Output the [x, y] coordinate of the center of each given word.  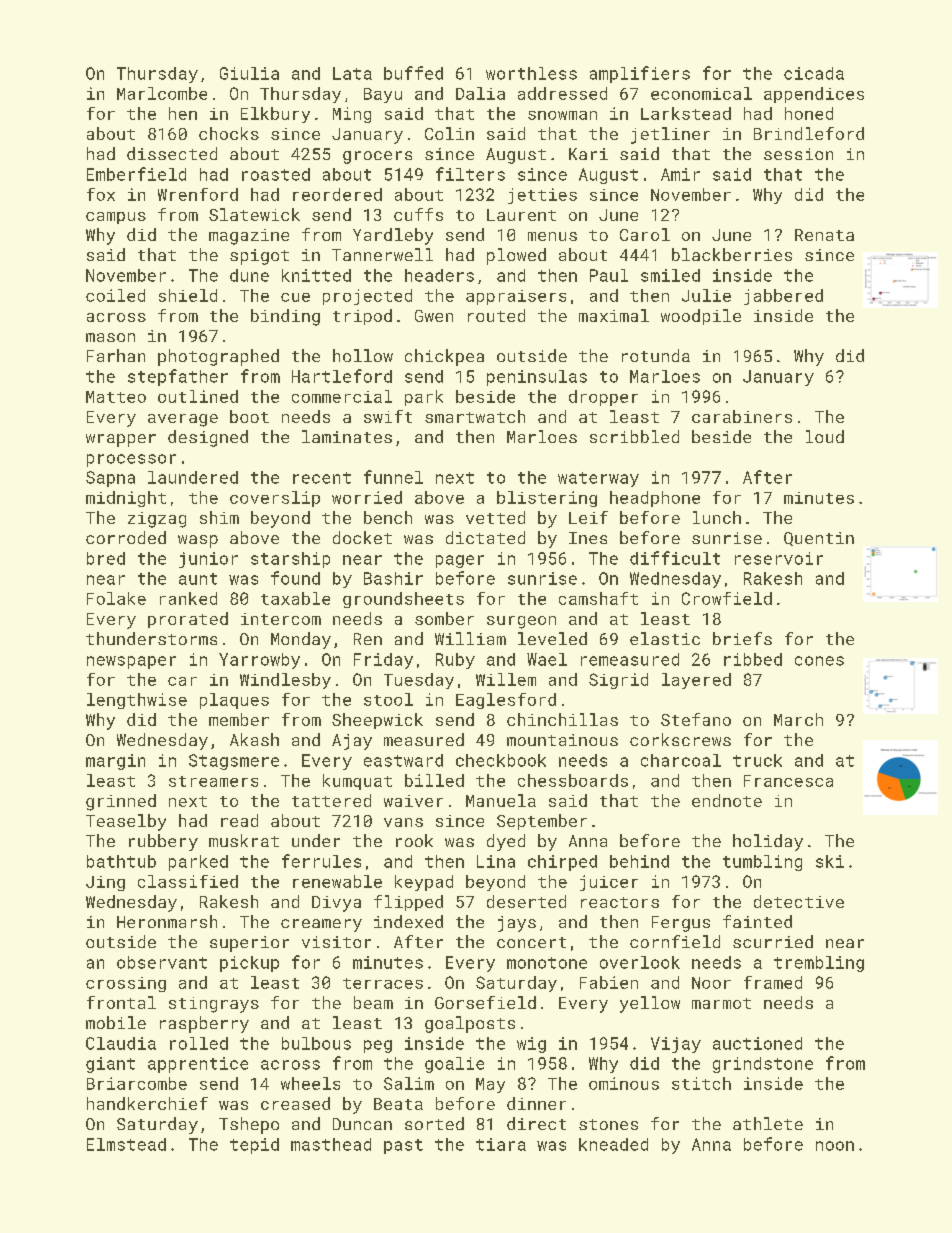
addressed [562, 93]
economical [701, 93]
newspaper [131, 662]
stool [388, 699]
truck [757, 760]
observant [162, 962]
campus [116, 218]
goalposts [470, 1024]
